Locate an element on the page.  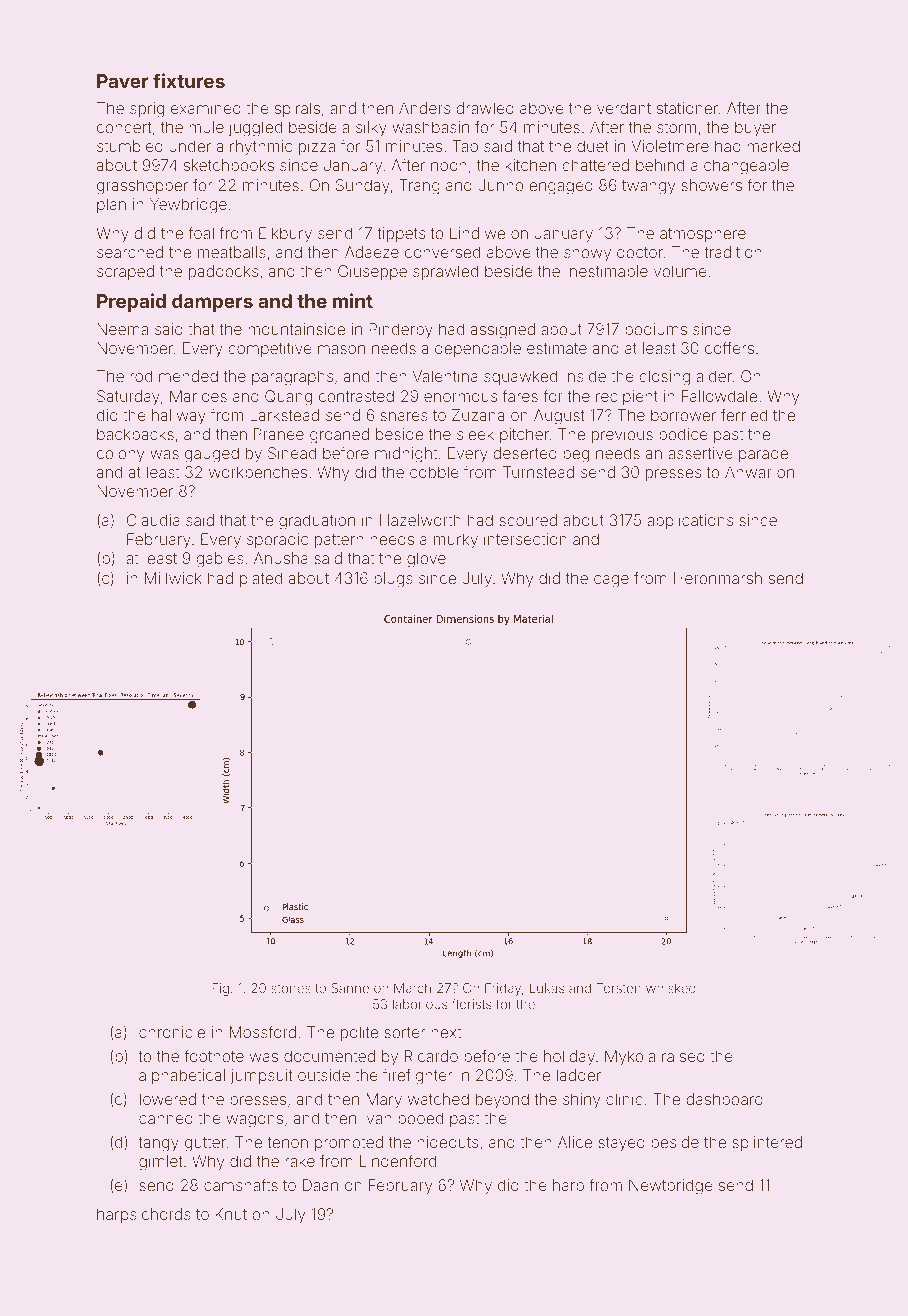
borrower is located at coordinates (683, 415).
